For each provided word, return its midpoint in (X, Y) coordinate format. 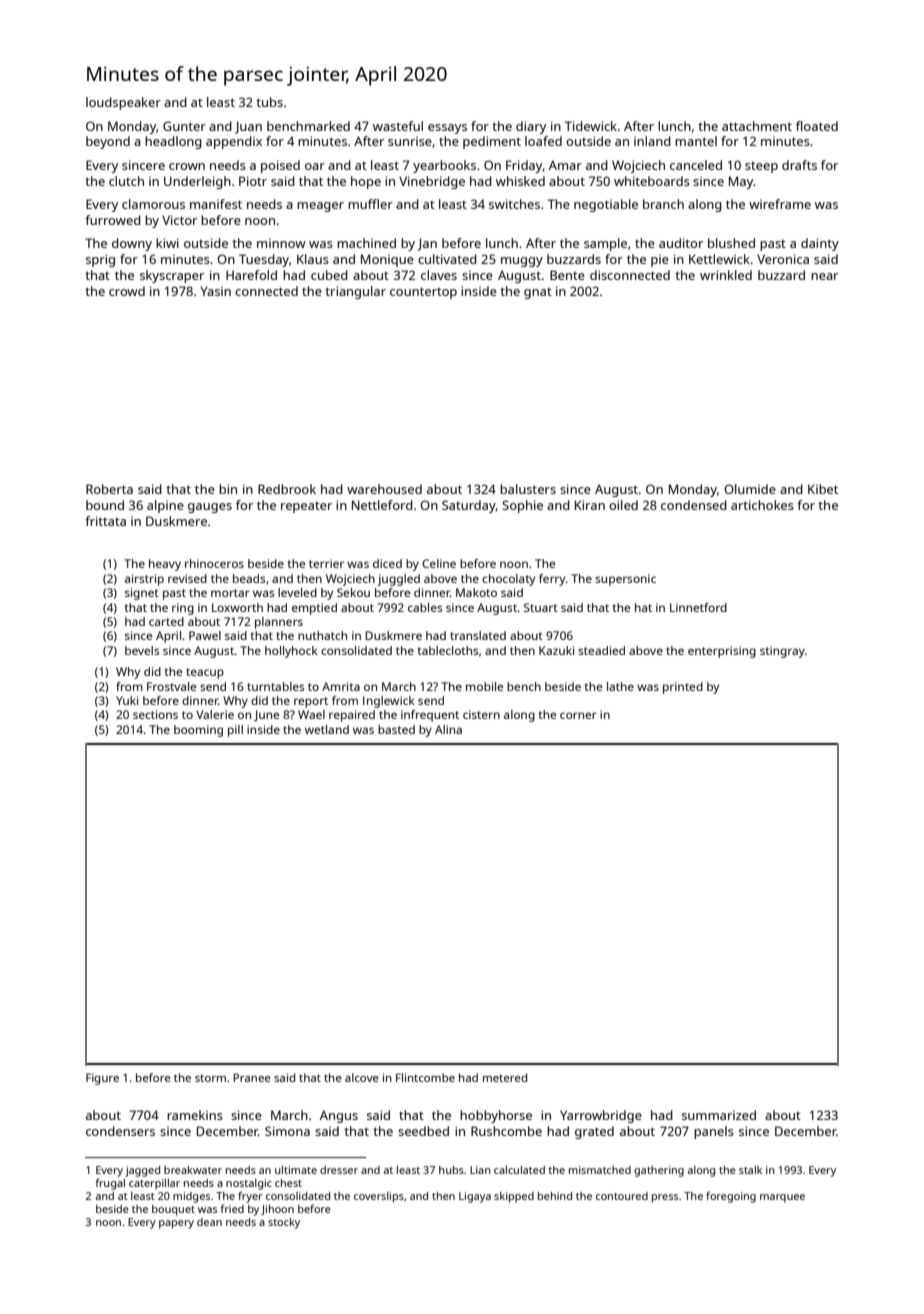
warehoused (384, 489)
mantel (696, 141)
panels (714, 1132)
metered (505, 1077)
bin (228, 489)
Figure (102, 1079)
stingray (782, 652)
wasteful (398, 126)
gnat (538, 293)
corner (578, 715)
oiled (623, 505)
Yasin (215, 291)
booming (198, 731)
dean (209, 1222)
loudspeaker (123, 103)
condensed (694, 505)
